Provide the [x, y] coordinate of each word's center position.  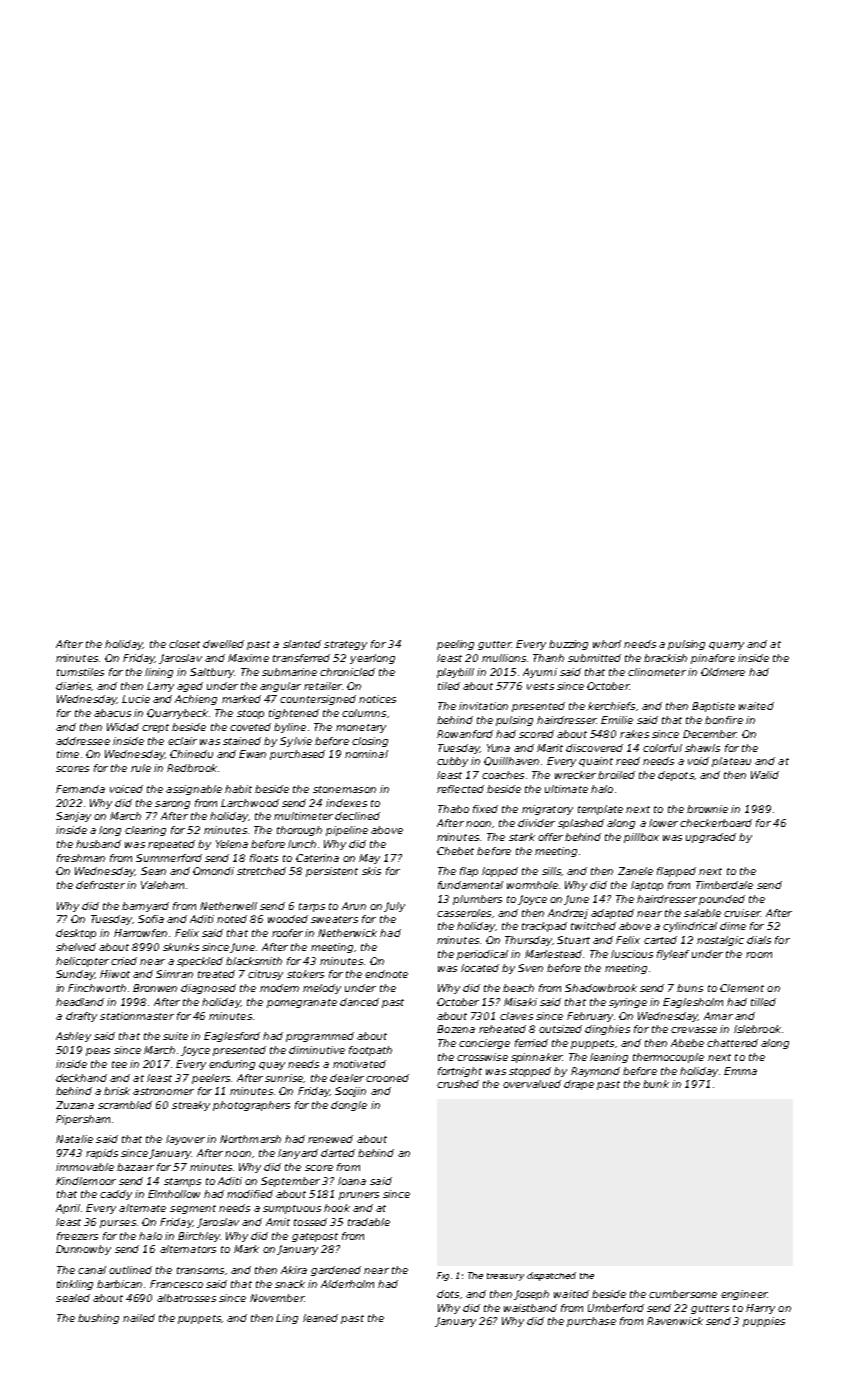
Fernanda [80, 789]
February [590, 1017]
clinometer [657, 672]
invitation [483, 706]
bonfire [724, 720]
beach [518, 988]
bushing [98, 1319]
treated [216, 974]
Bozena [456, 1029]
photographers [251, 1106]
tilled [763, 1002]
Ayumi [540, 673]
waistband [530, 1308]
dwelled [223, 644]
